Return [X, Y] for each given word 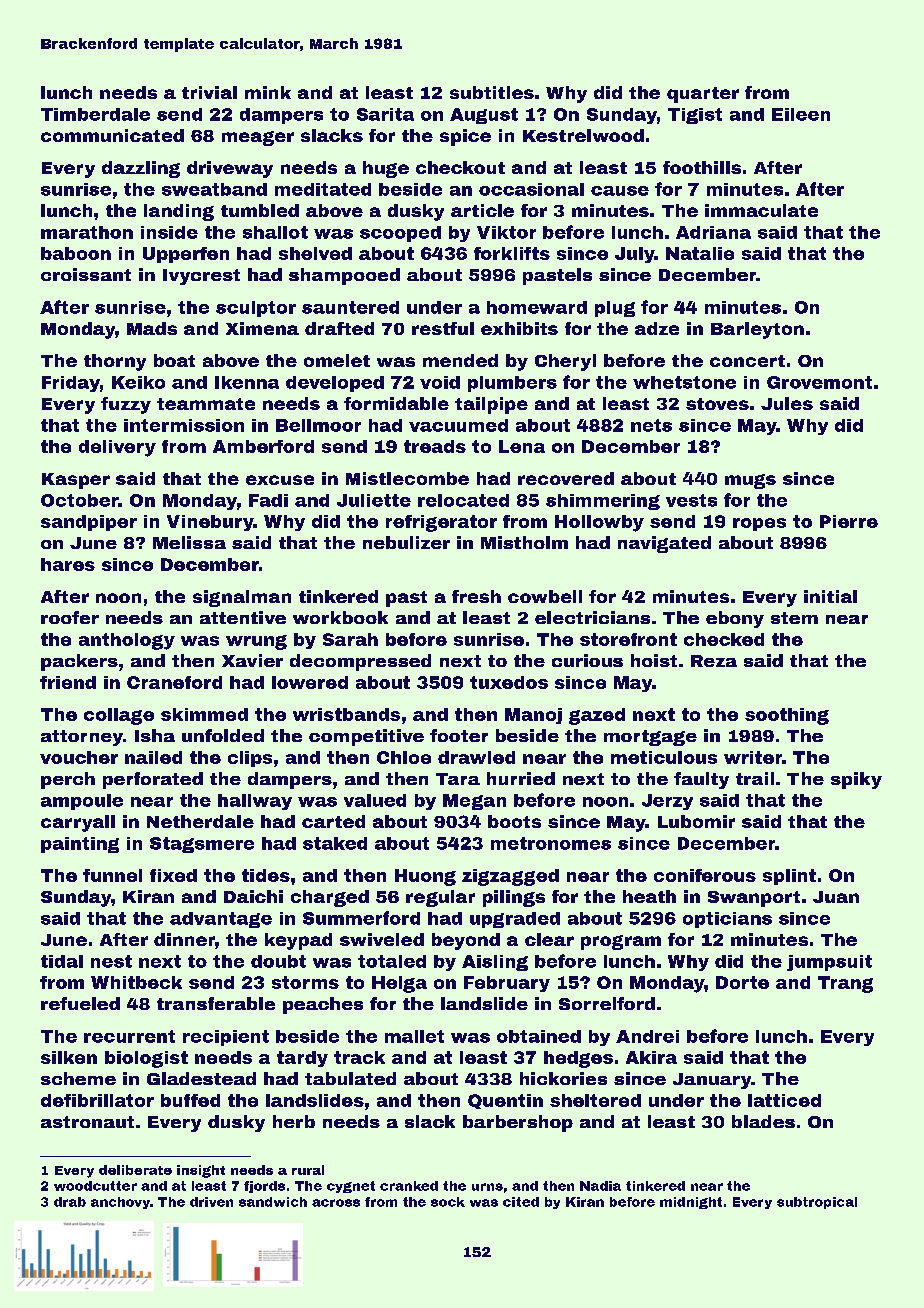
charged [330, 898]
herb [294, 1121]
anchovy [120, 1203]
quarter [703, 95]
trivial [209, 92]
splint [789, 877]
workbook [340, 617]
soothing [787, 716]
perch [68, 780]
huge [386, 169]
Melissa [189, 542]
